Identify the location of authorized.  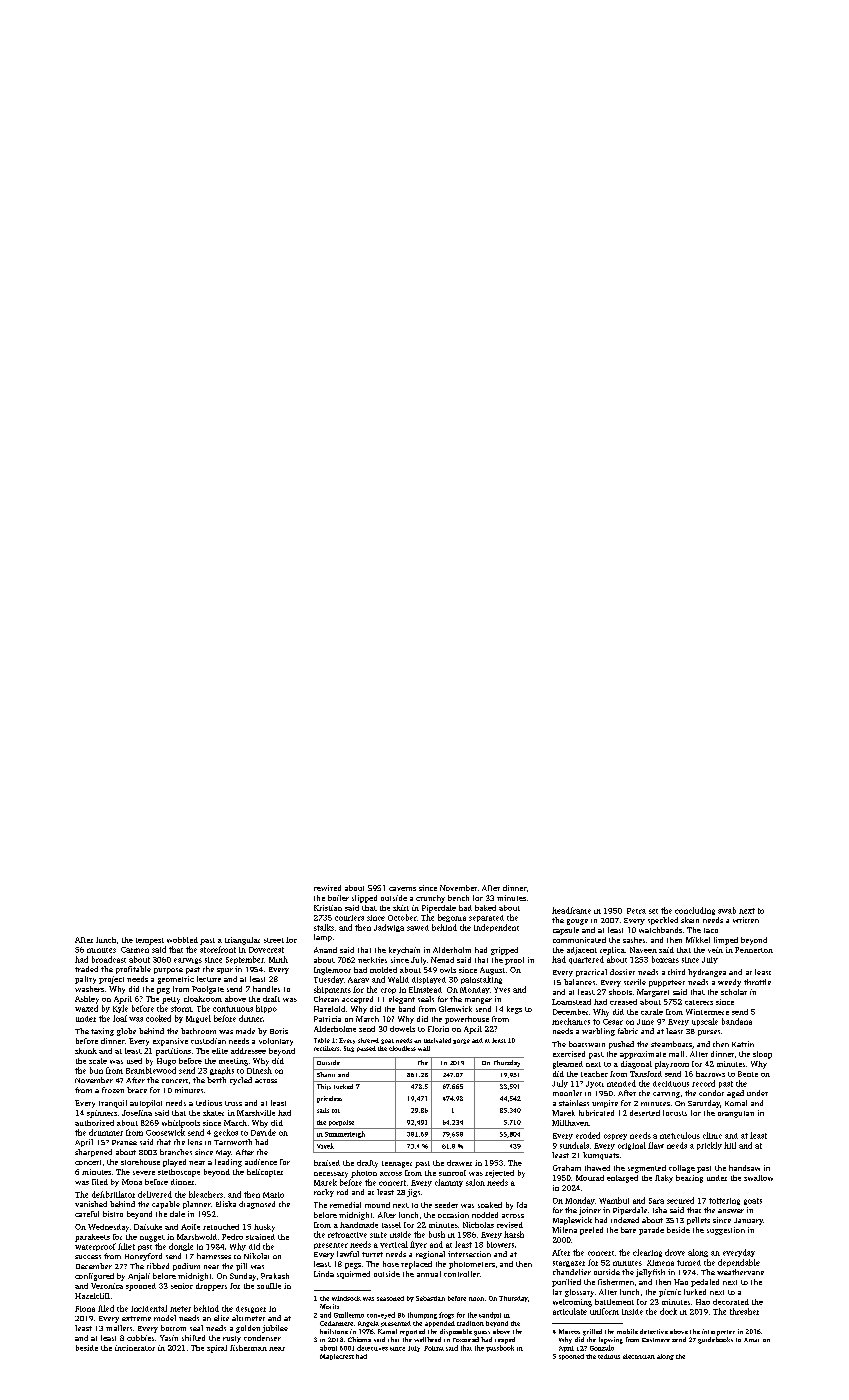
(94, 1123).
